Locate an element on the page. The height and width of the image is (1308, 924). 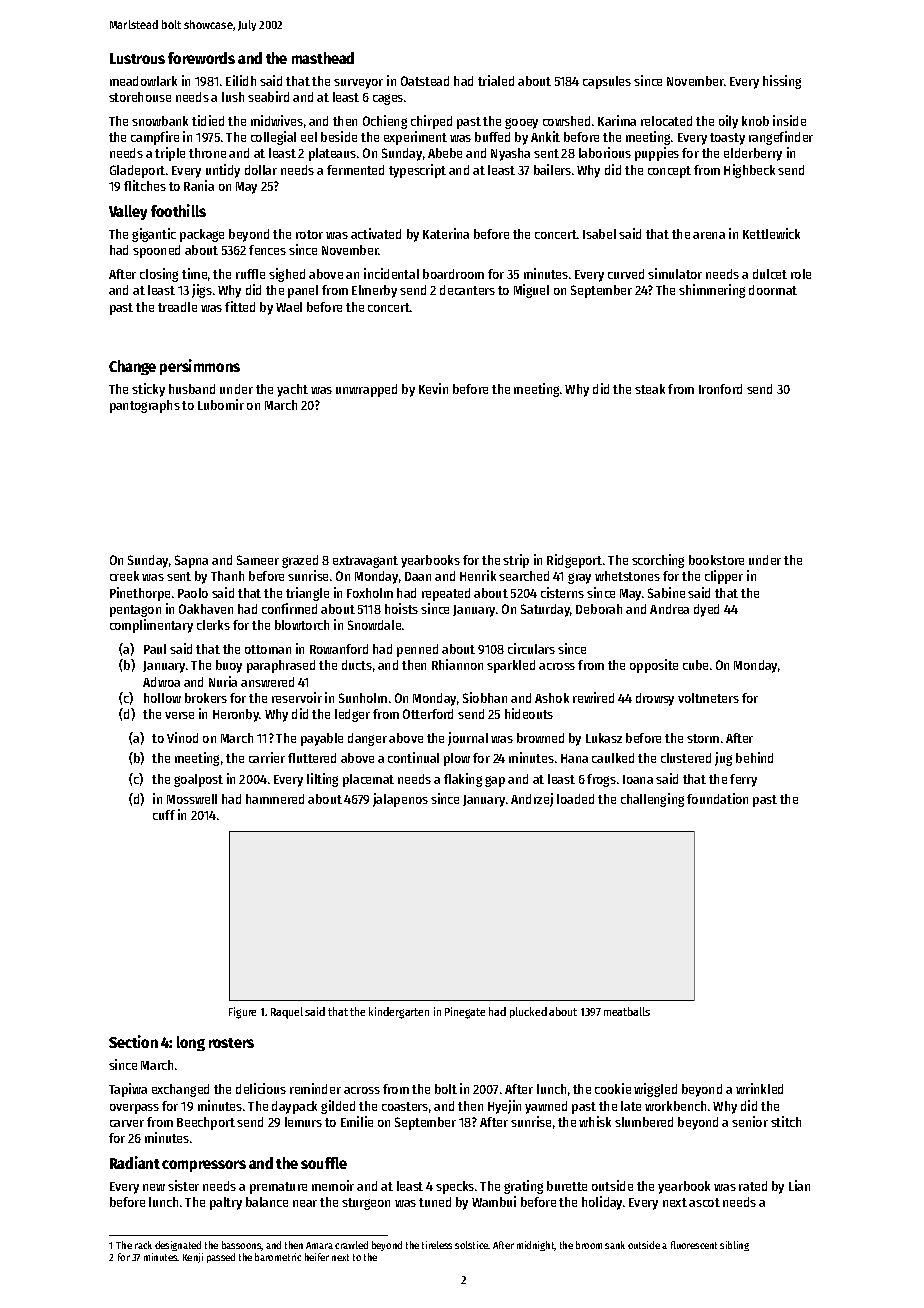
passed is located at coordinates (221, 1258).
